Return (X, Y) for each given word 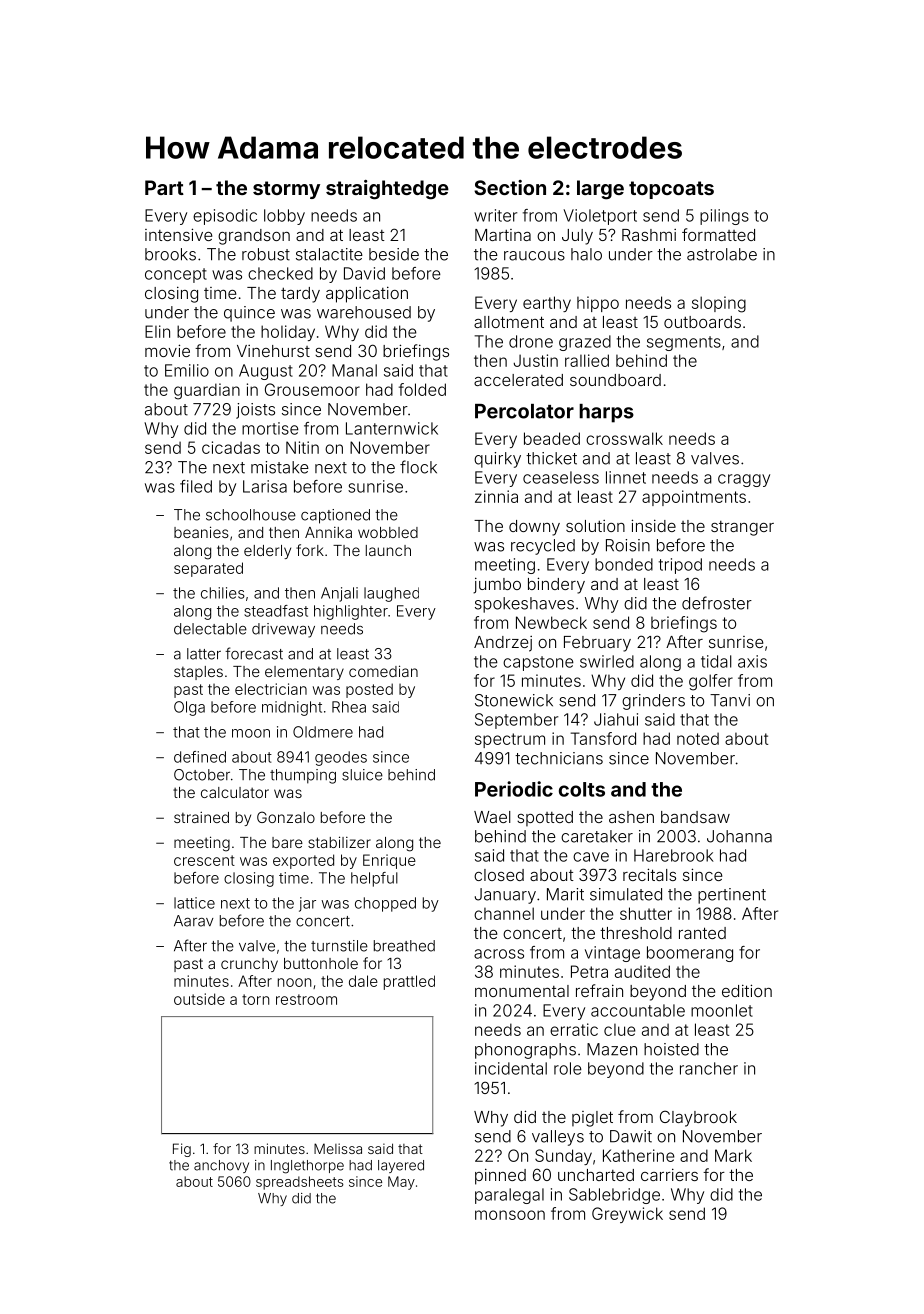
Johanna (739, 836)
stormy (286, 190)
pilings (724, 217)
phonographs (525, 1051)
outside (199, 999)
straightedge (387, 190)
